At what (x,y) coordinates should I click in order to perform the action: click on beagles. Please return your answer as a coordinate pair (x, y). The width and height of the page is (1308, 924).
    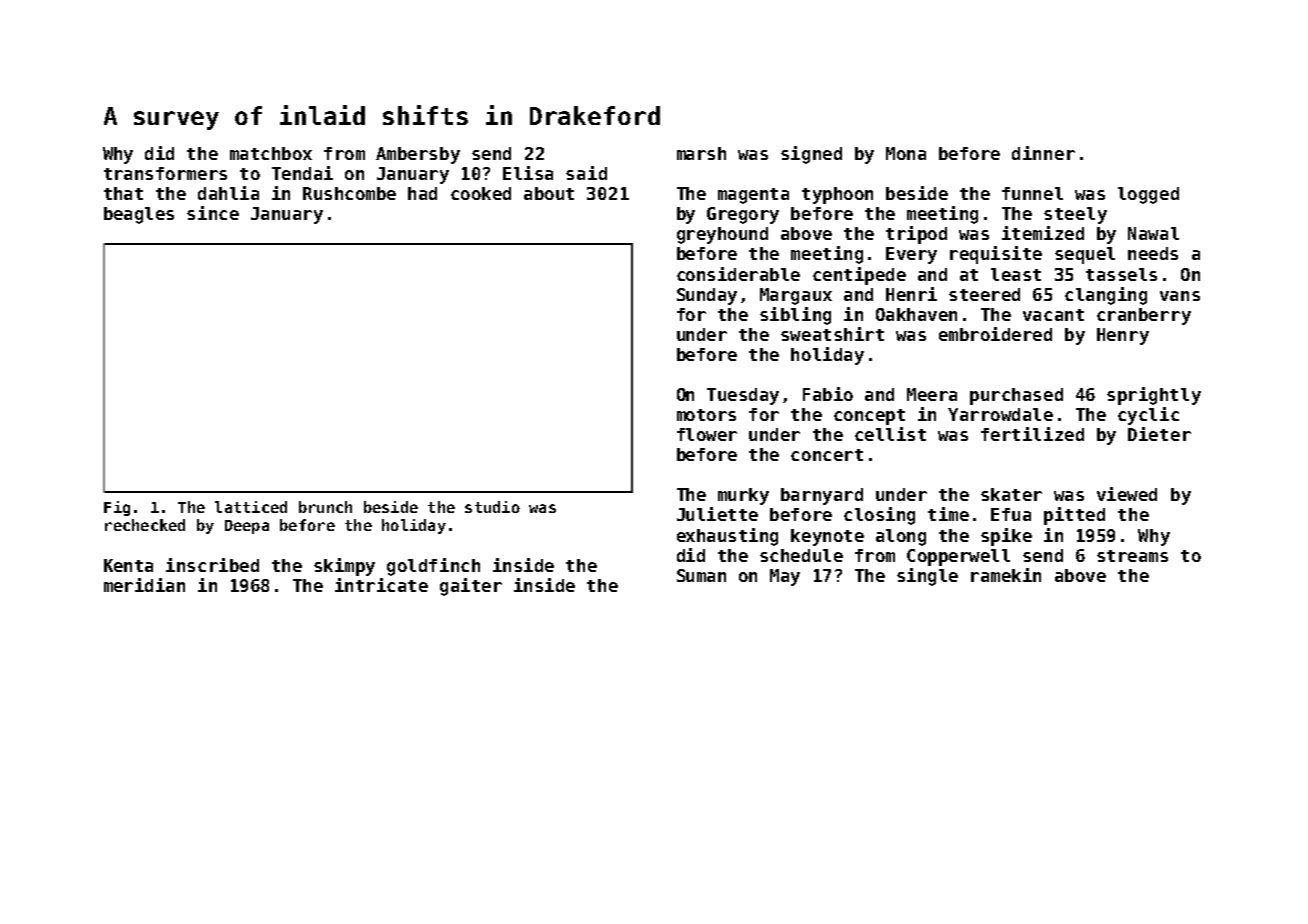
    Looking at the image, I should click on (139, 215).
